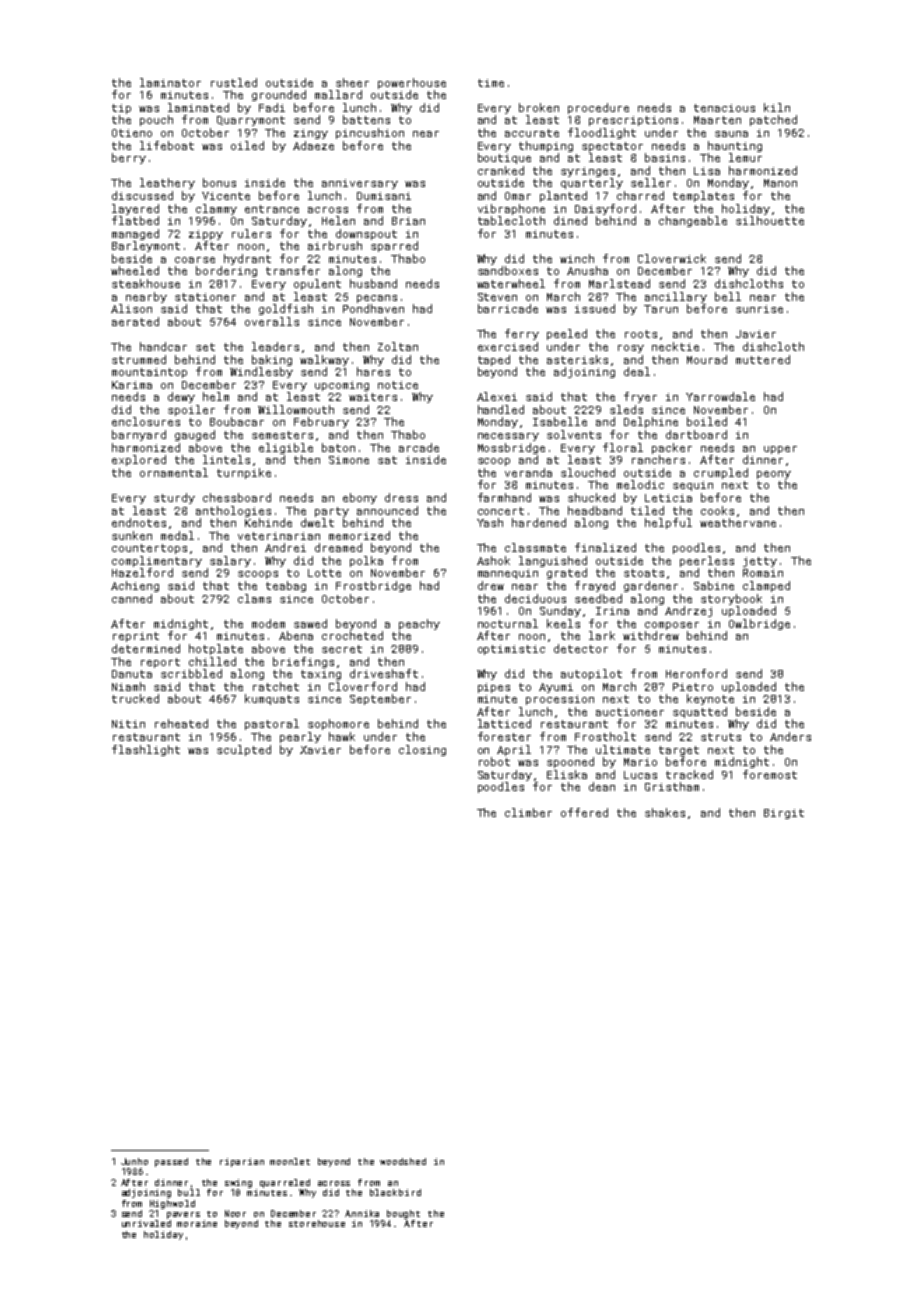  Describe the element at coordinates (665, 812) in the screenshot. I see `shakes` at that location.
